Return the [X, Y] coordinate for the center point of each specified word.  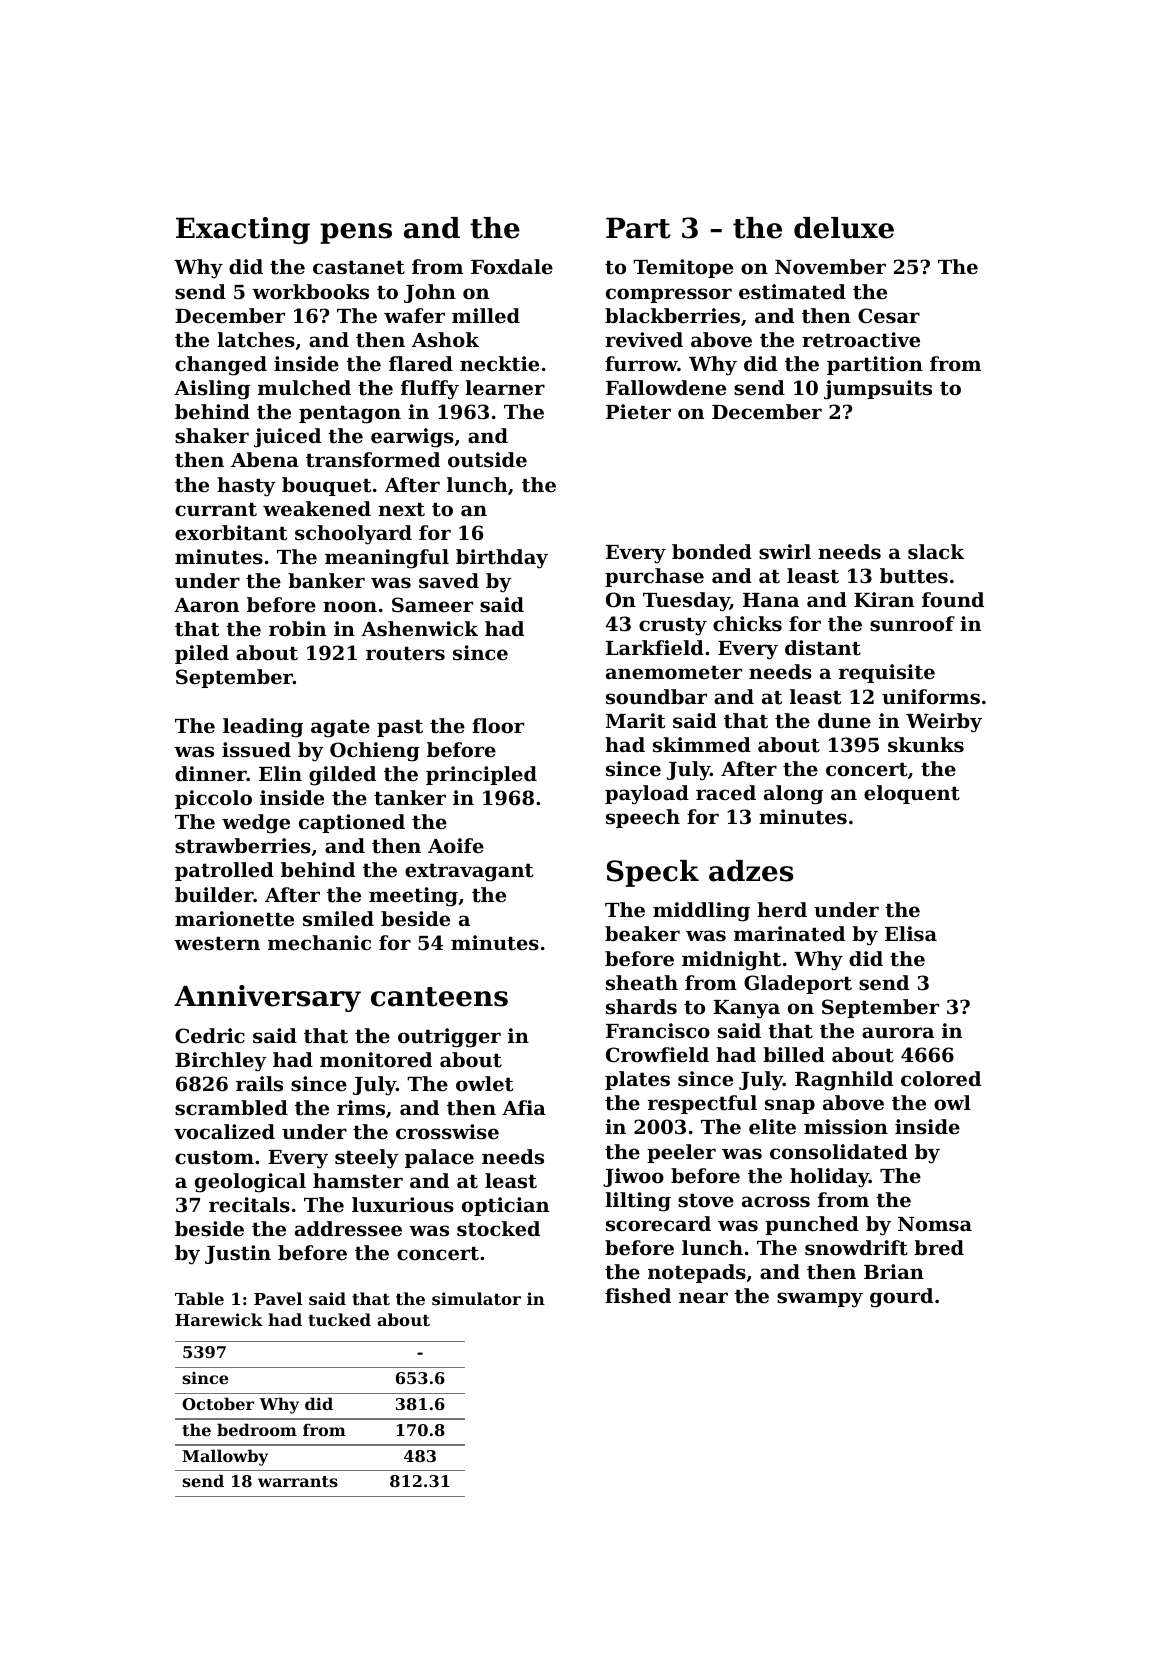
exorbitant [231, 533]
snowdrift [856, 1248]
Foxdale [512, 267]
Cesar [889, 316]
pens [356, 233]
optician [505, 1206]
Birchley [221, 1062]
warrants [298, 1481]
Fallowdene [666, 388]
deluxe [844, 228]
